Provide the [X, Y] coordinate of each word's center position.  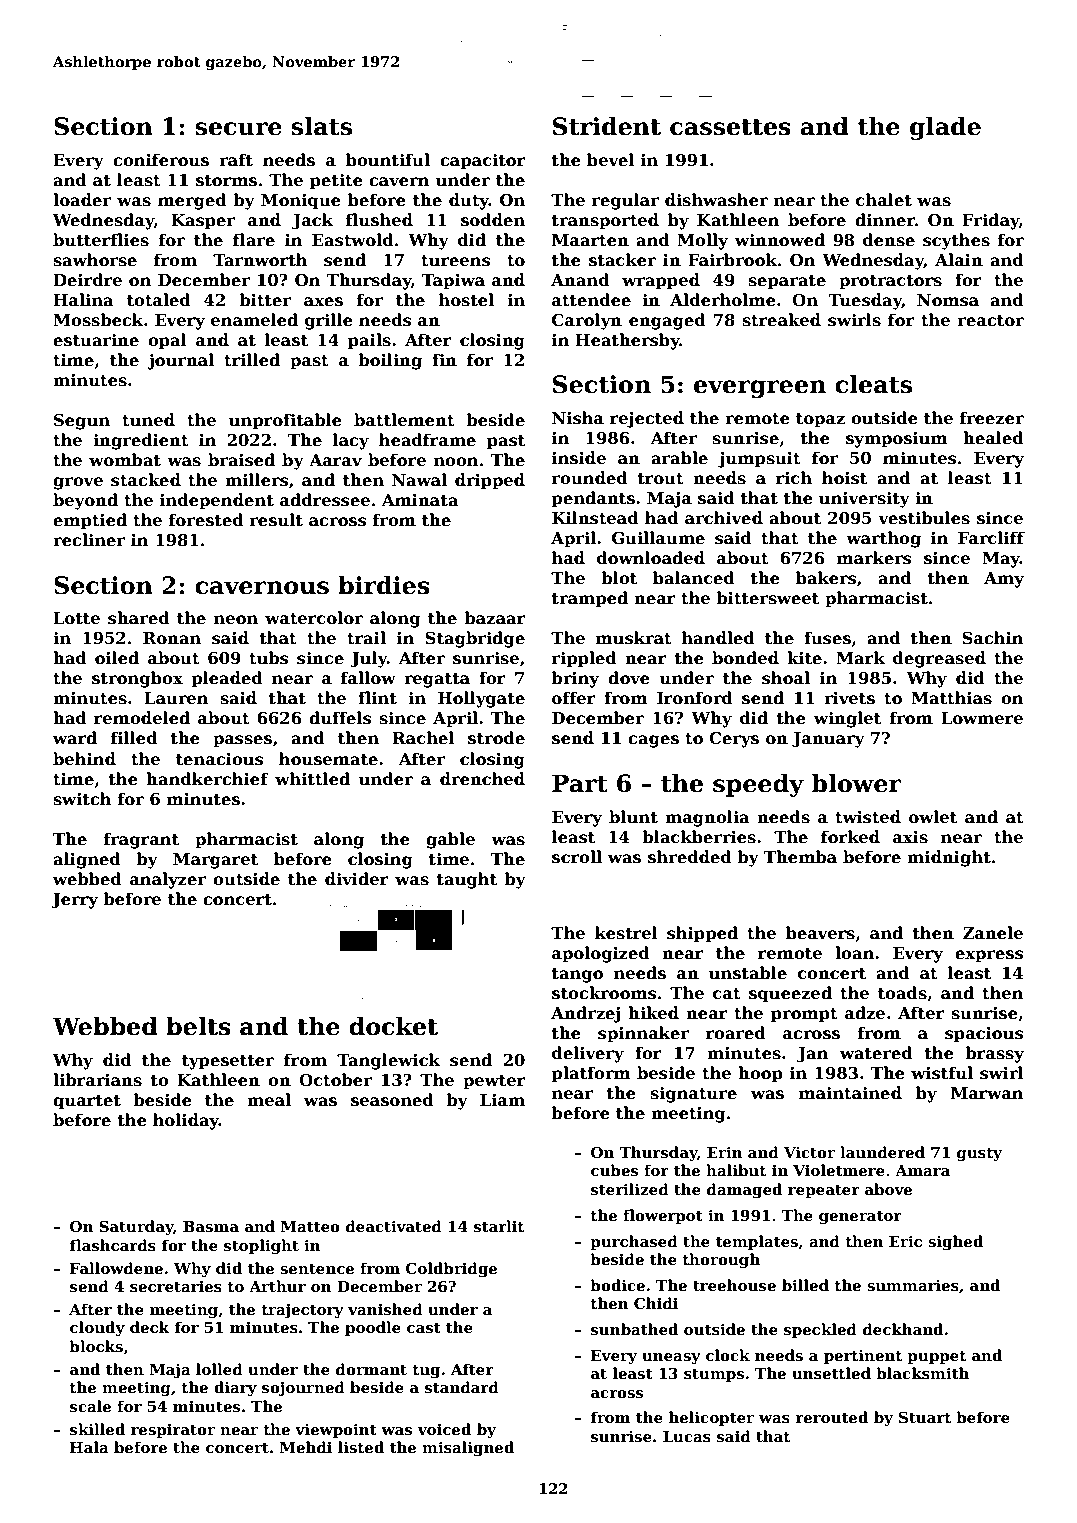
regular [625, 201]
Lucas [687, 1437]
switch [82, 799]
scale [90, 1406]
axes [323, 302]
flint [377, 698]
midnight [949, 858]
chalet [884, 200]
